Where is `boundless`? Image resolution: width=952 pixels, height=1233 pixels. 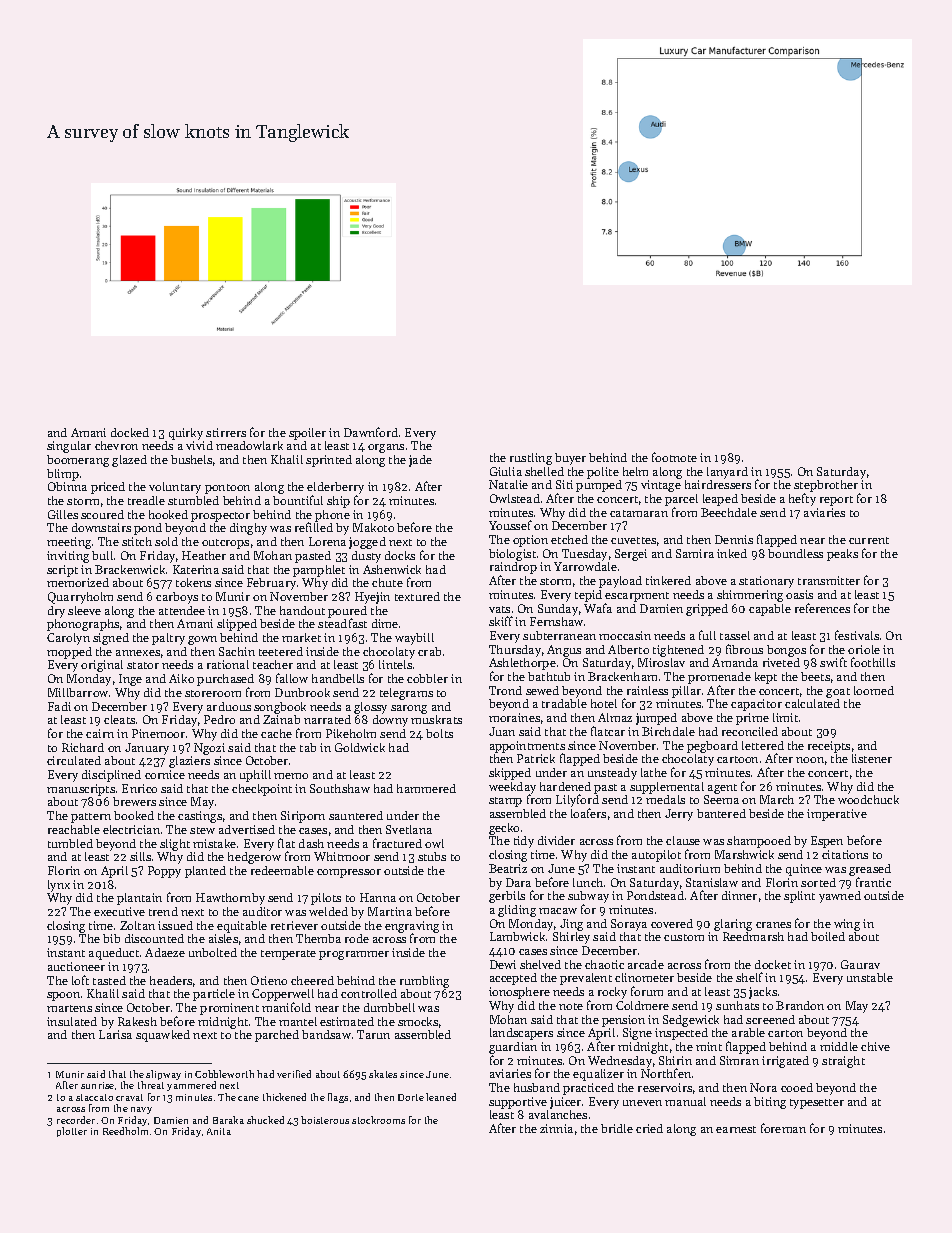
boundless is located at coordinates (795, 553).
